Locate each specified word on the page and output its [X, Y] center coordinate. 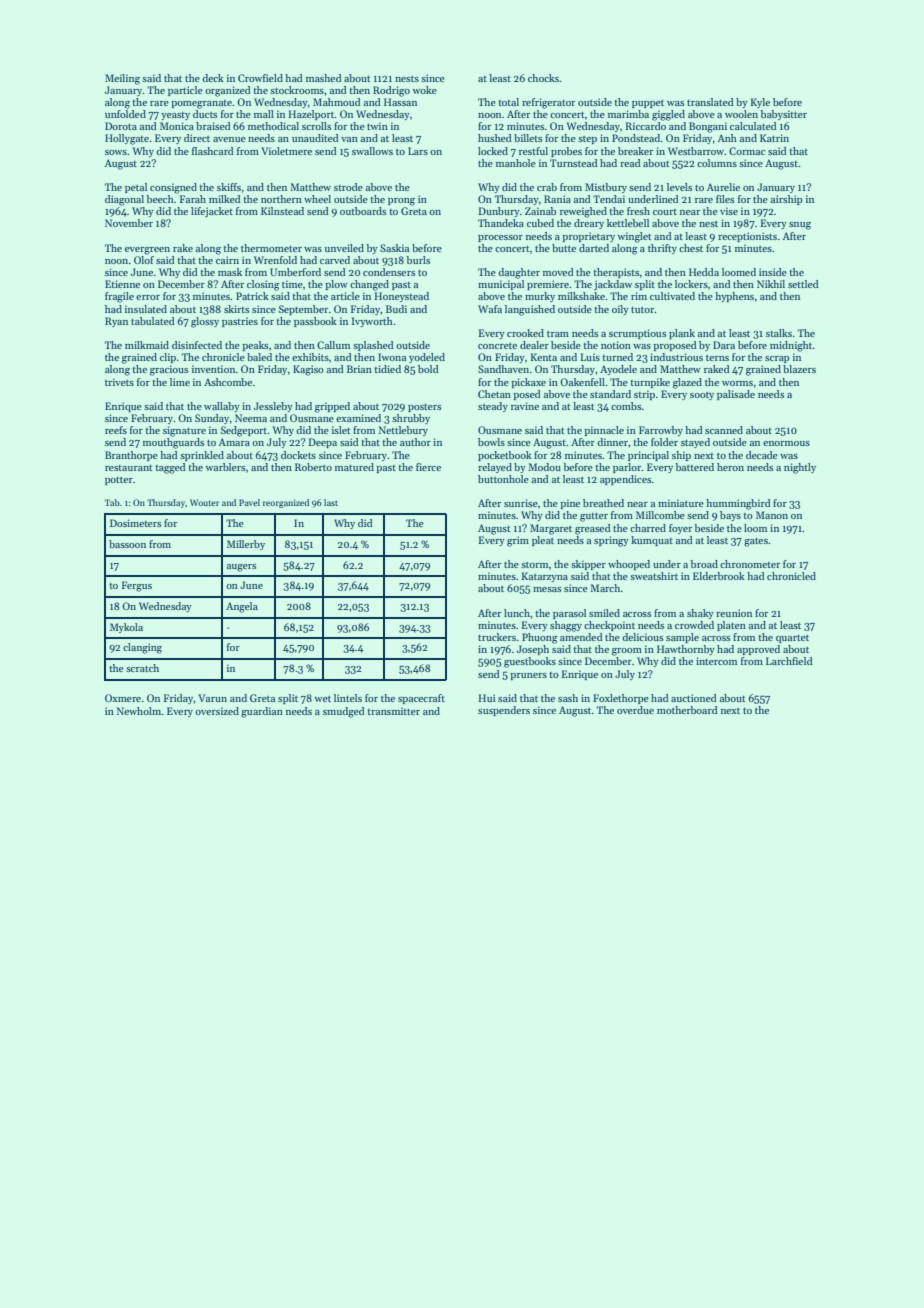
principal [648, 456]
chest [691, 248]
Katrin [774, 138]
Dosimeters [135, 523]
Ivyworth [372, 322]
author [415, 442]
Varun [212, 698]
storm [534, 565]
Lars [418, 151]
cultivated [672, 296]
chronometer [750, 564]
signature [184, 431]
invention [214, 369]
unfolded [125, 114]
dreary [589, 224]
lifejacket [212, 212]
